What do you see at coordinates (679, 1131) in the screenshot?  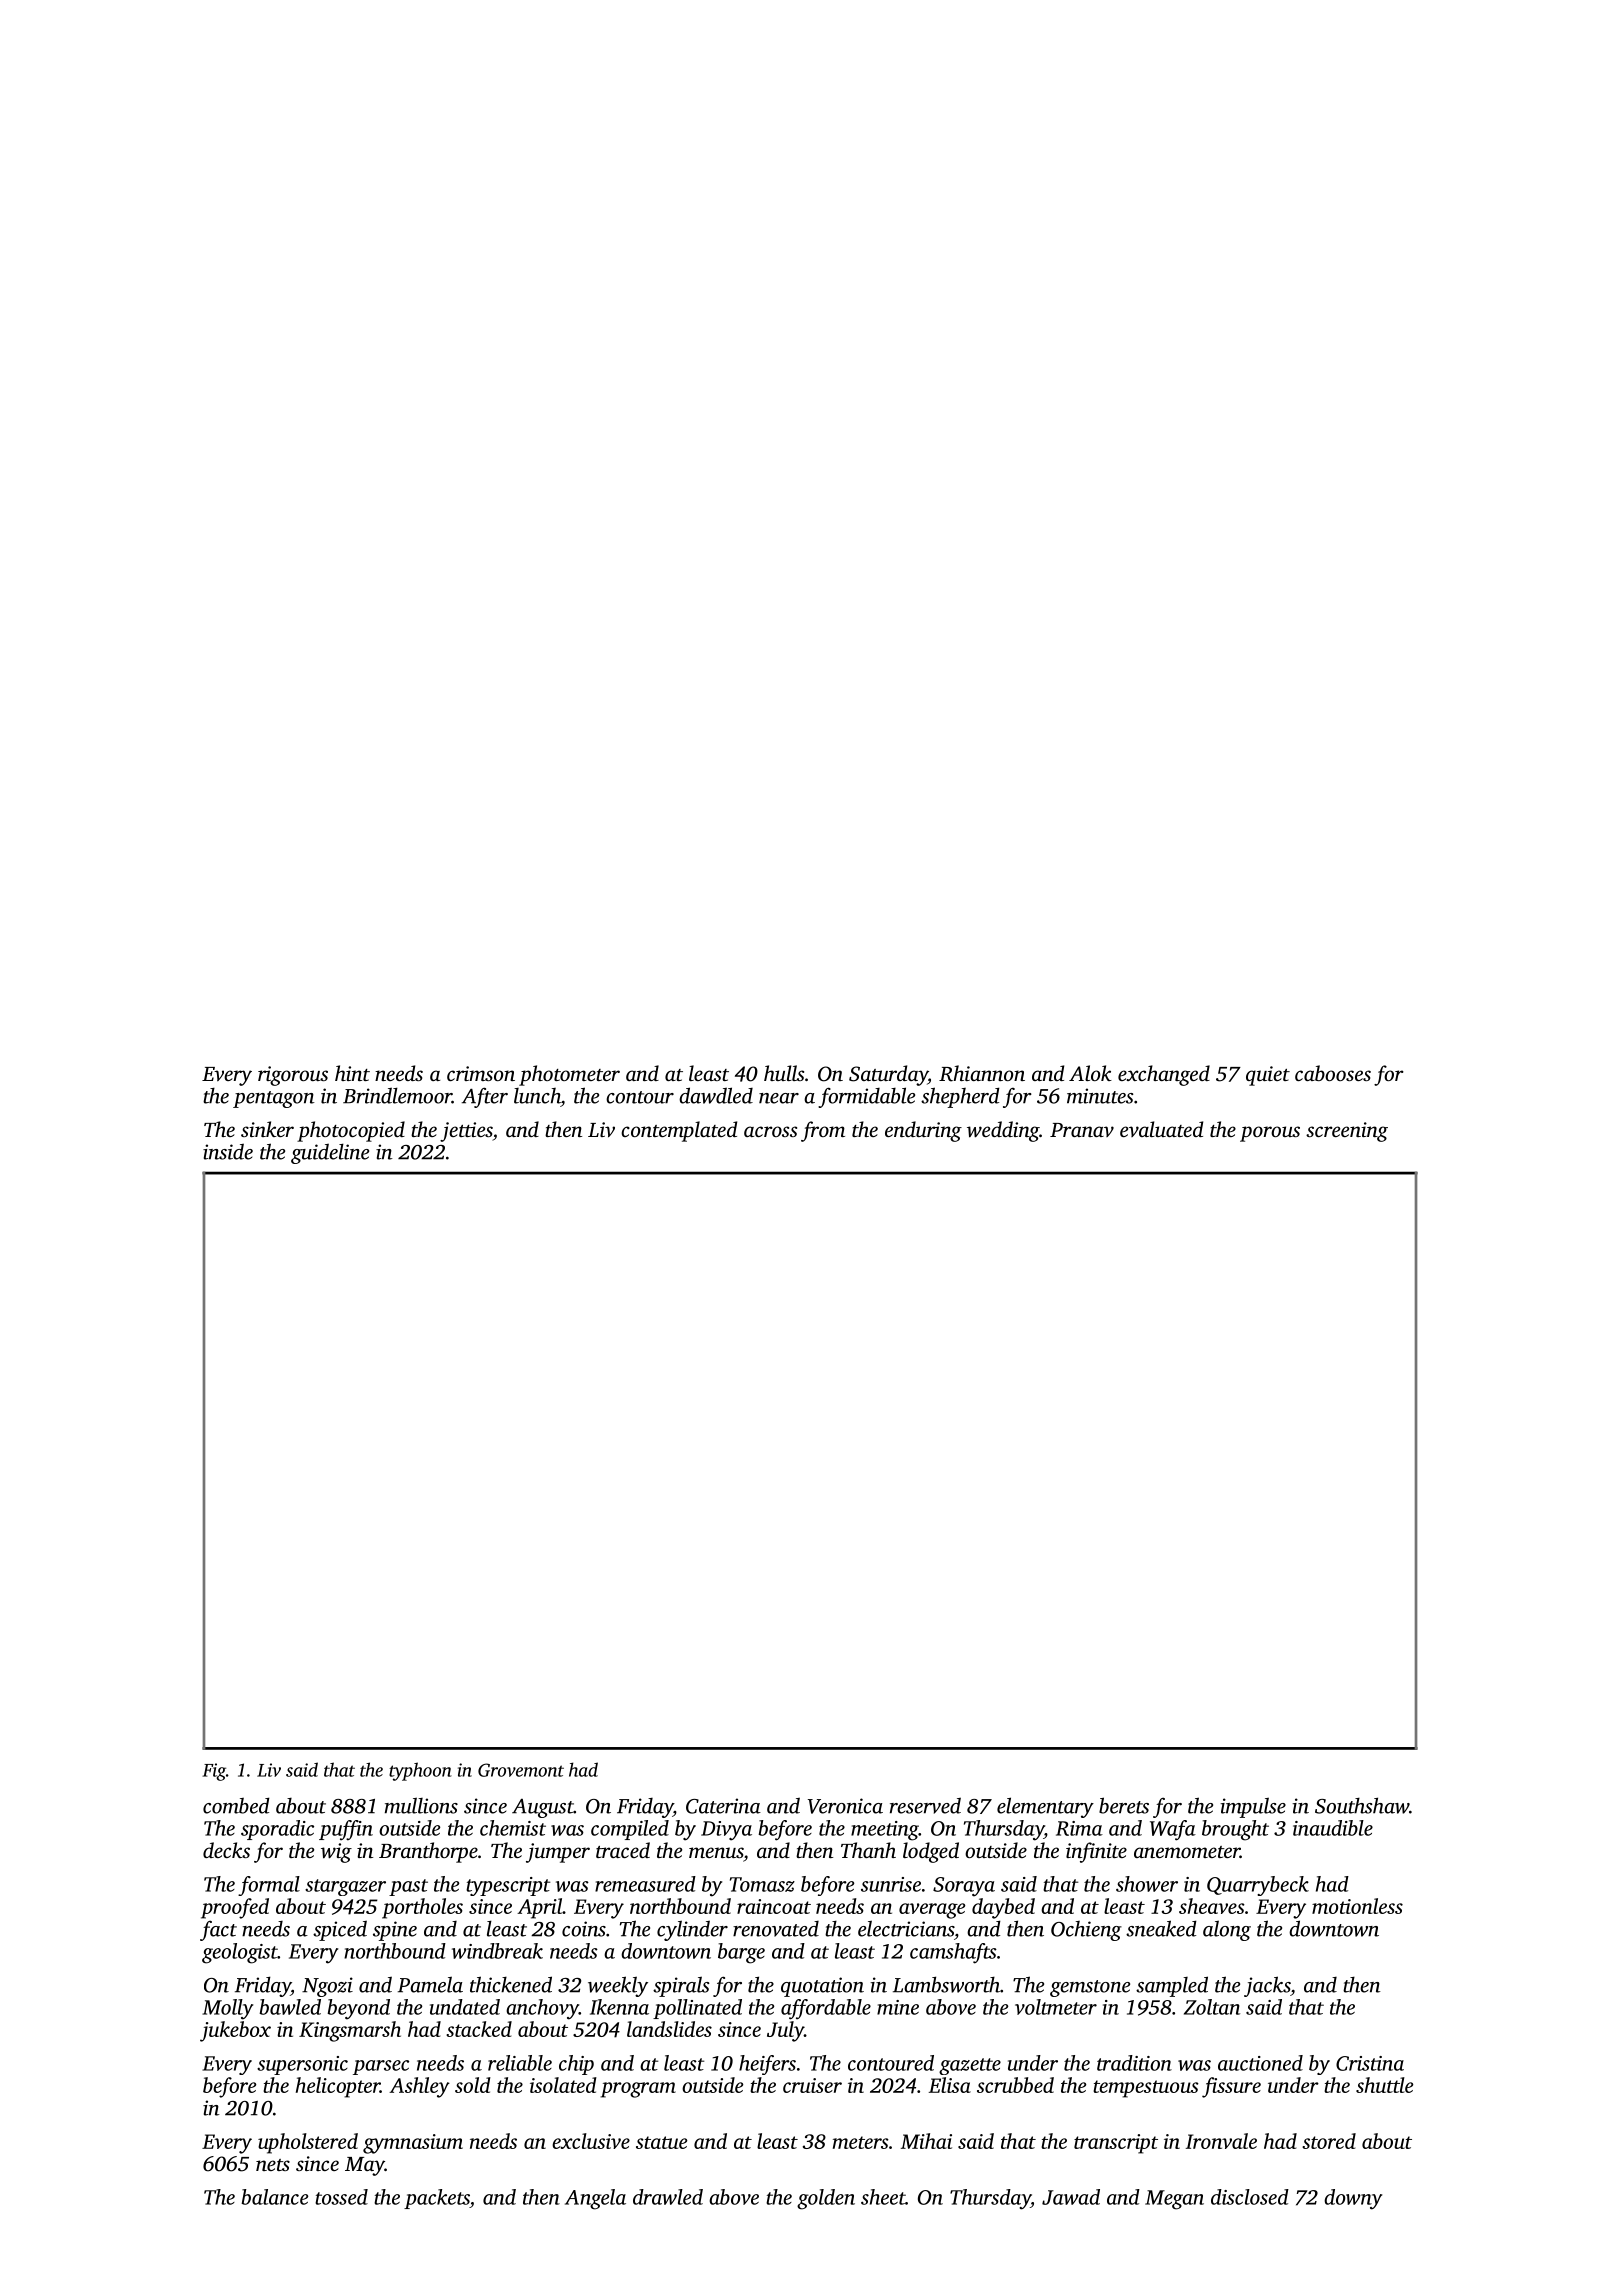 I see `contemplated` at bounding box center [679, 1131].
